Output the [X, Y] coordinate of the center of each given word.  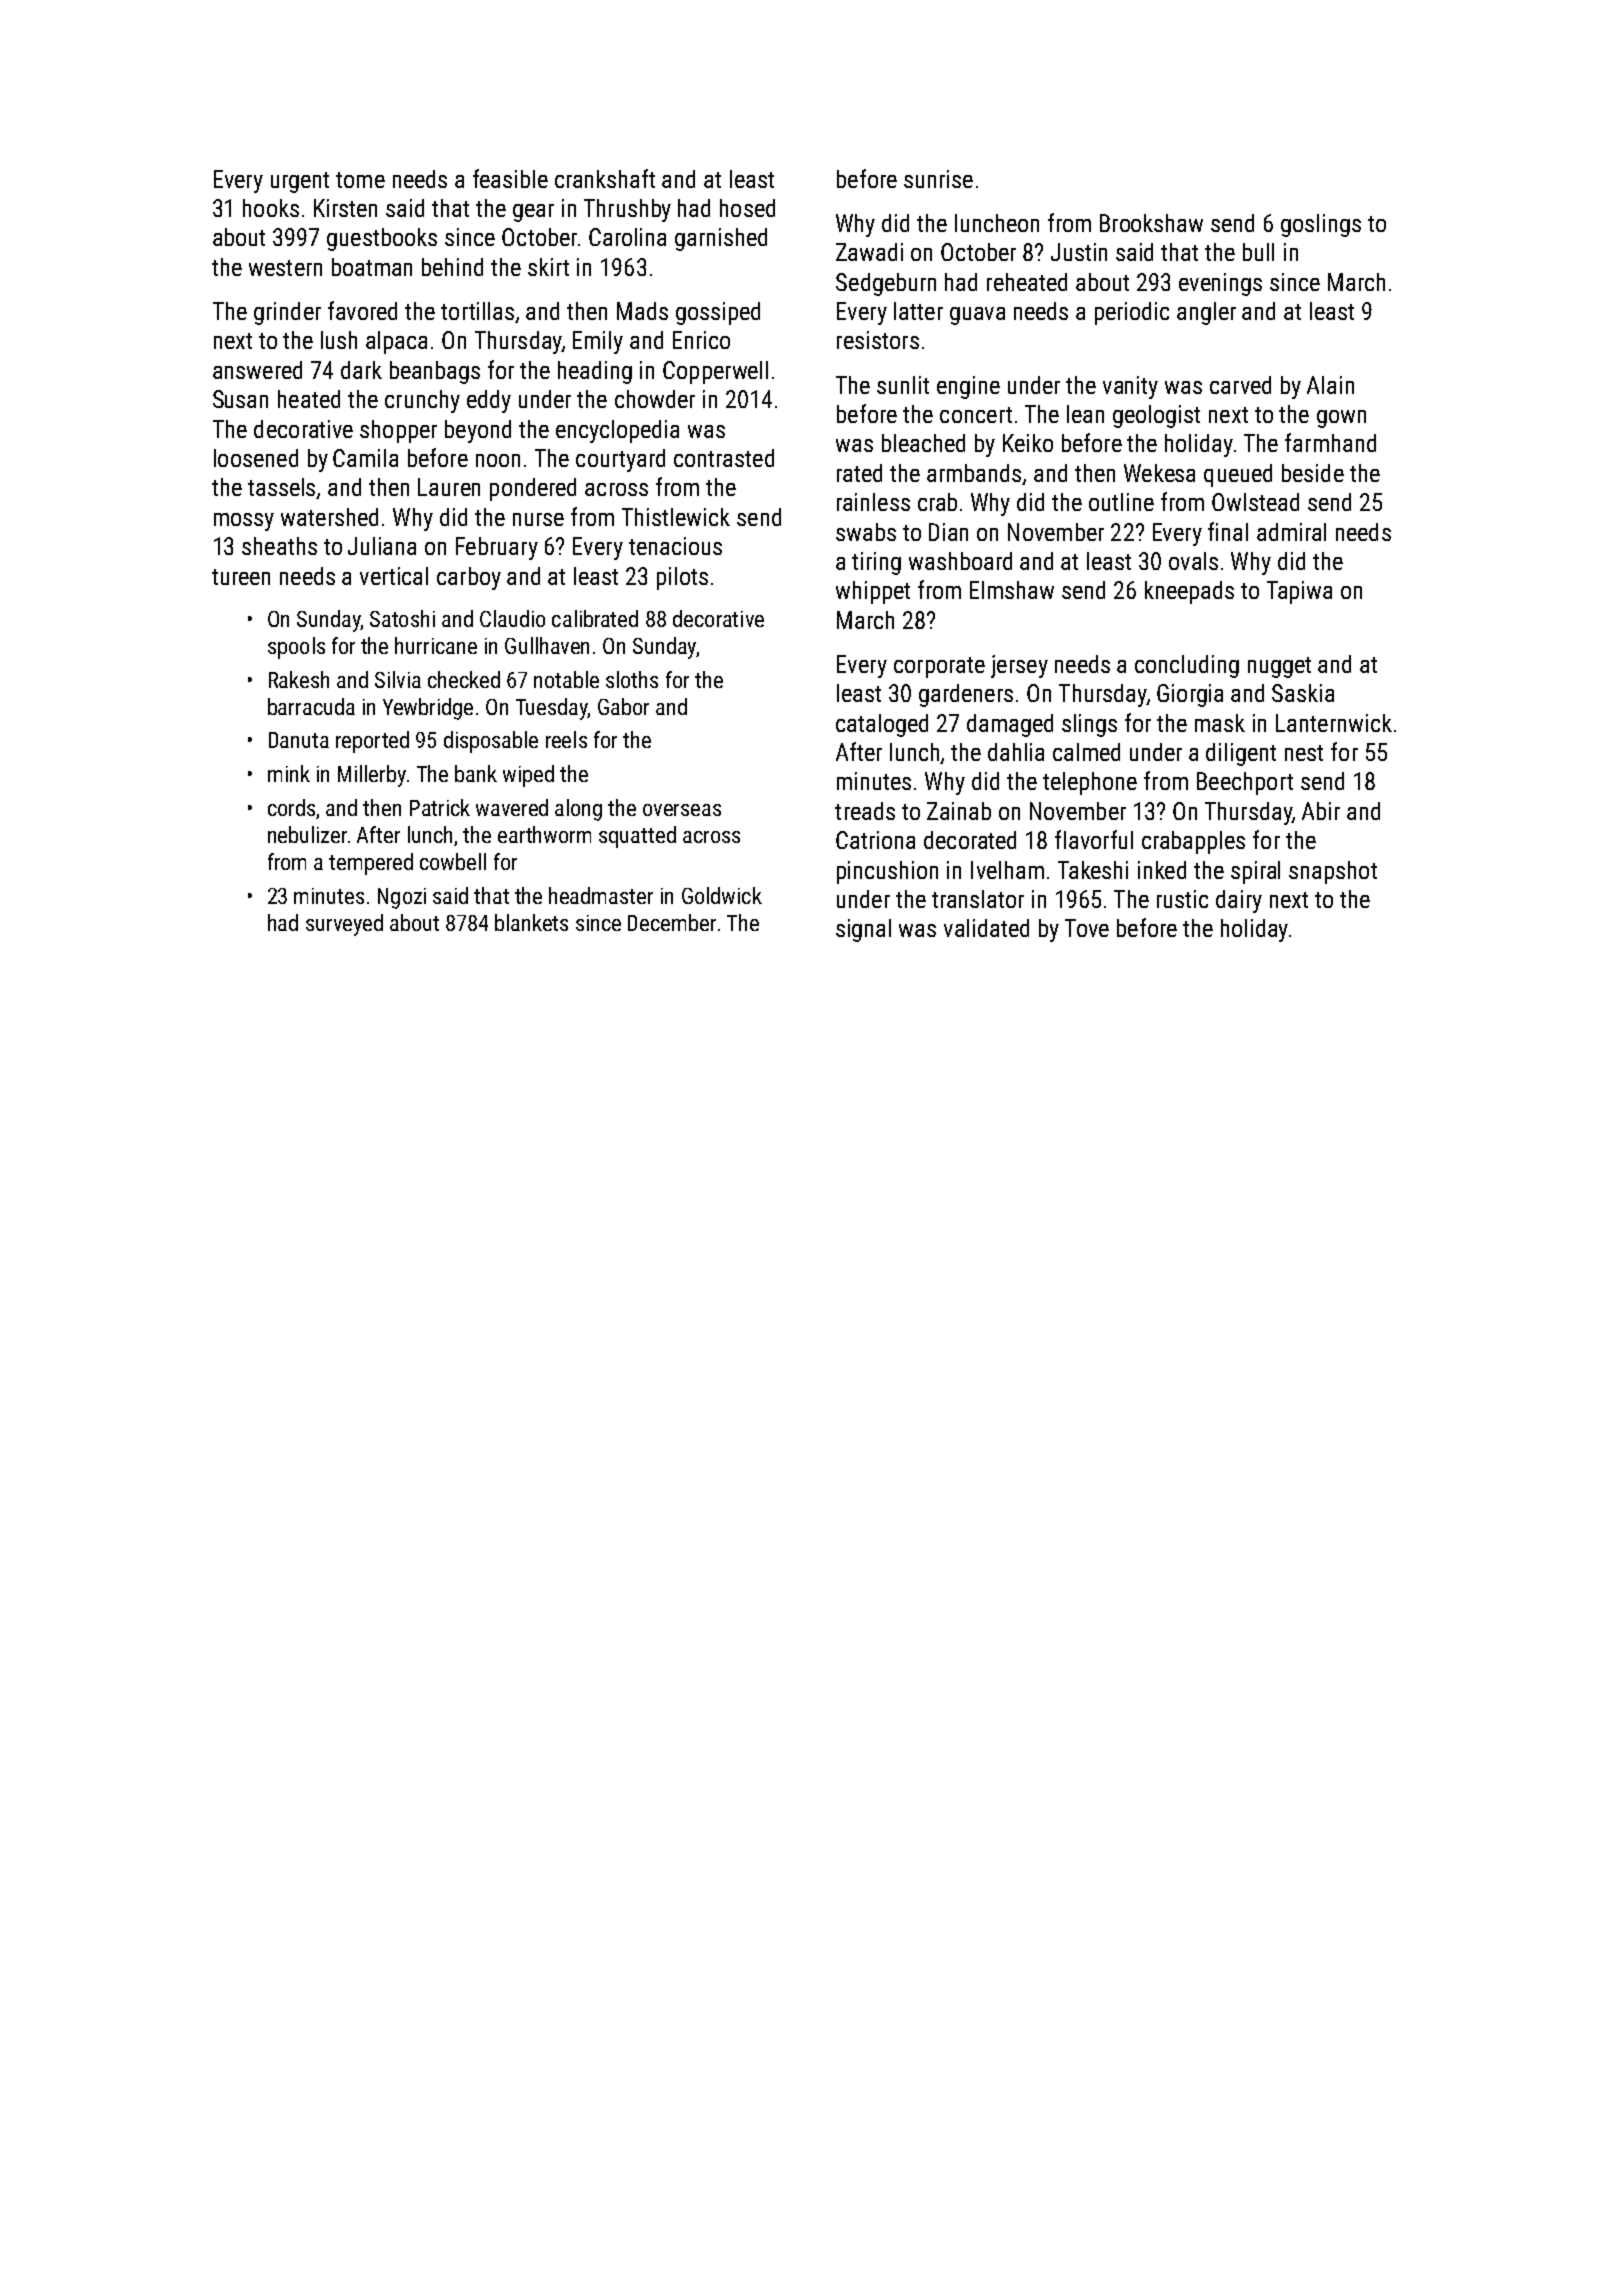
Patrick [440, 807]
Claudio [512, 618]
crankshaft [605, 178]
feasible [510, 178]
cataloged [882, 725]
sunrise [938, 179]
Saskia [1303, 693]
